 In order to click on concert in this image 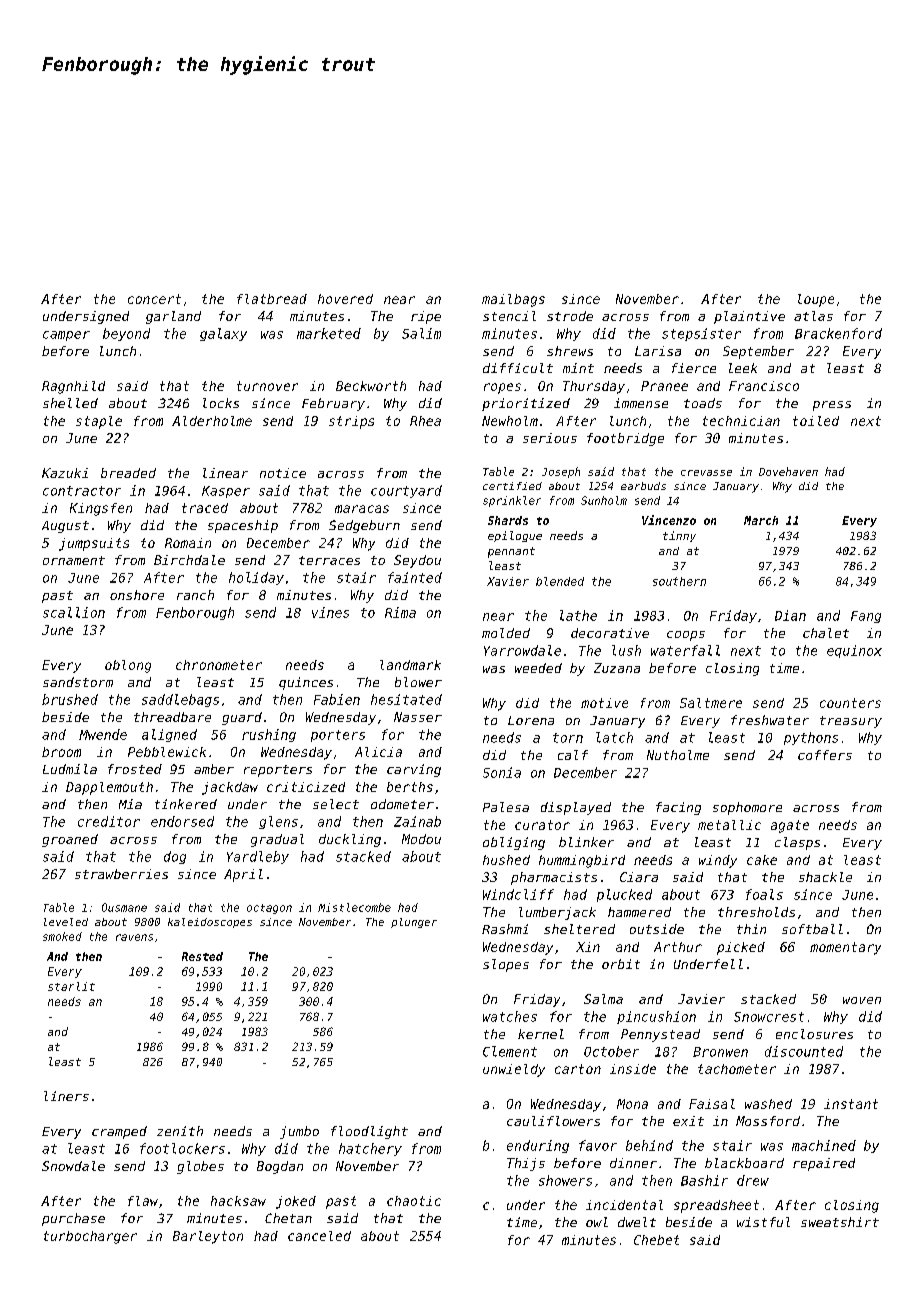, I will do `click(154, 299)`.
